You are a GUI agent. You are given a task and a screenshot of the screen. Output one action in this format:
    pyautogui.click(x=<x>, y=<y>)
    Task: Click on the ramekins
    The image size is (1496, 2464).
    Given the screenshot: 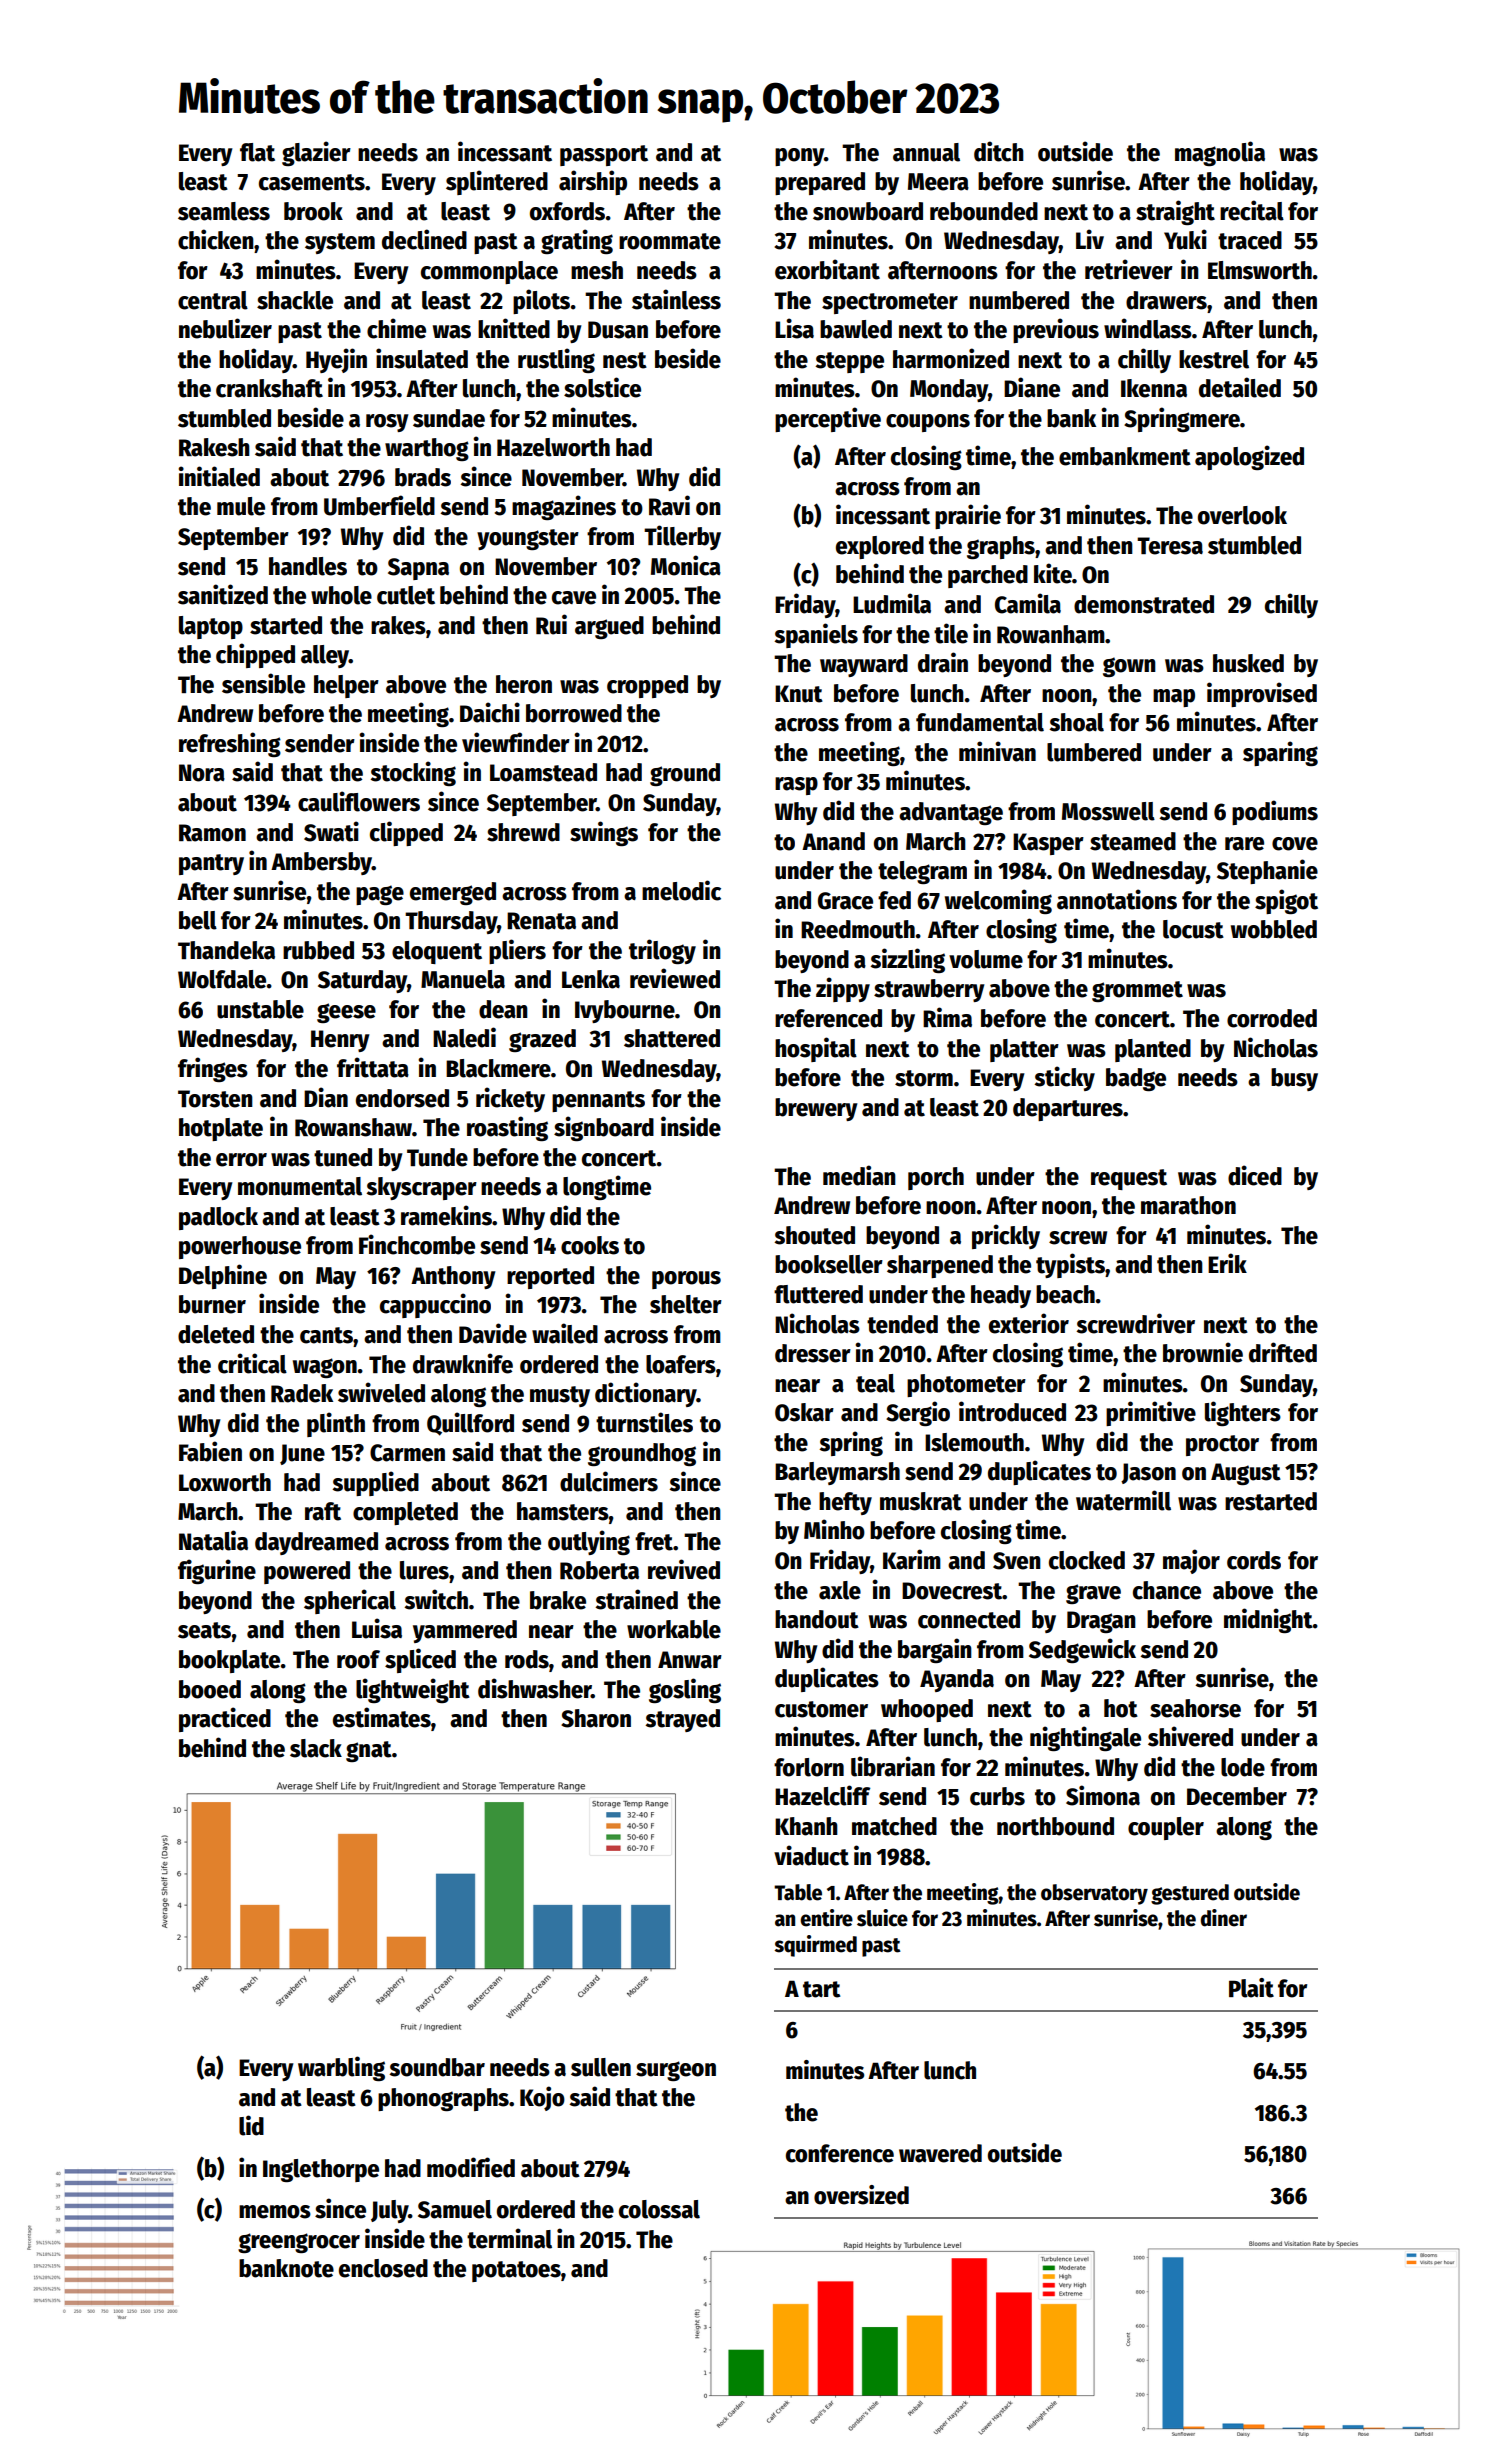 What is the action you would take?
    pyautogui.click(x=446, y=1215)
